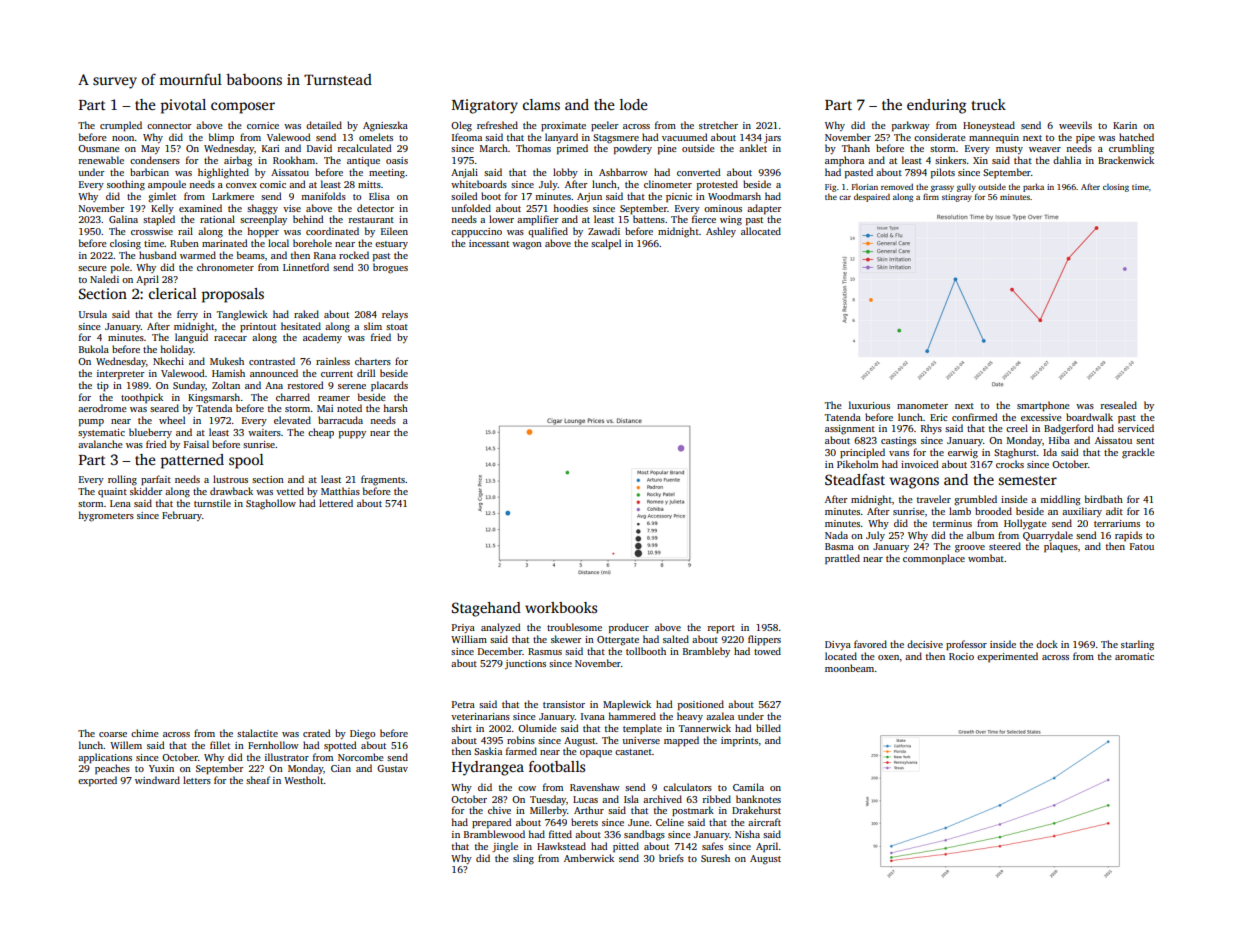  I want to click on clams, so click(541, 104).
